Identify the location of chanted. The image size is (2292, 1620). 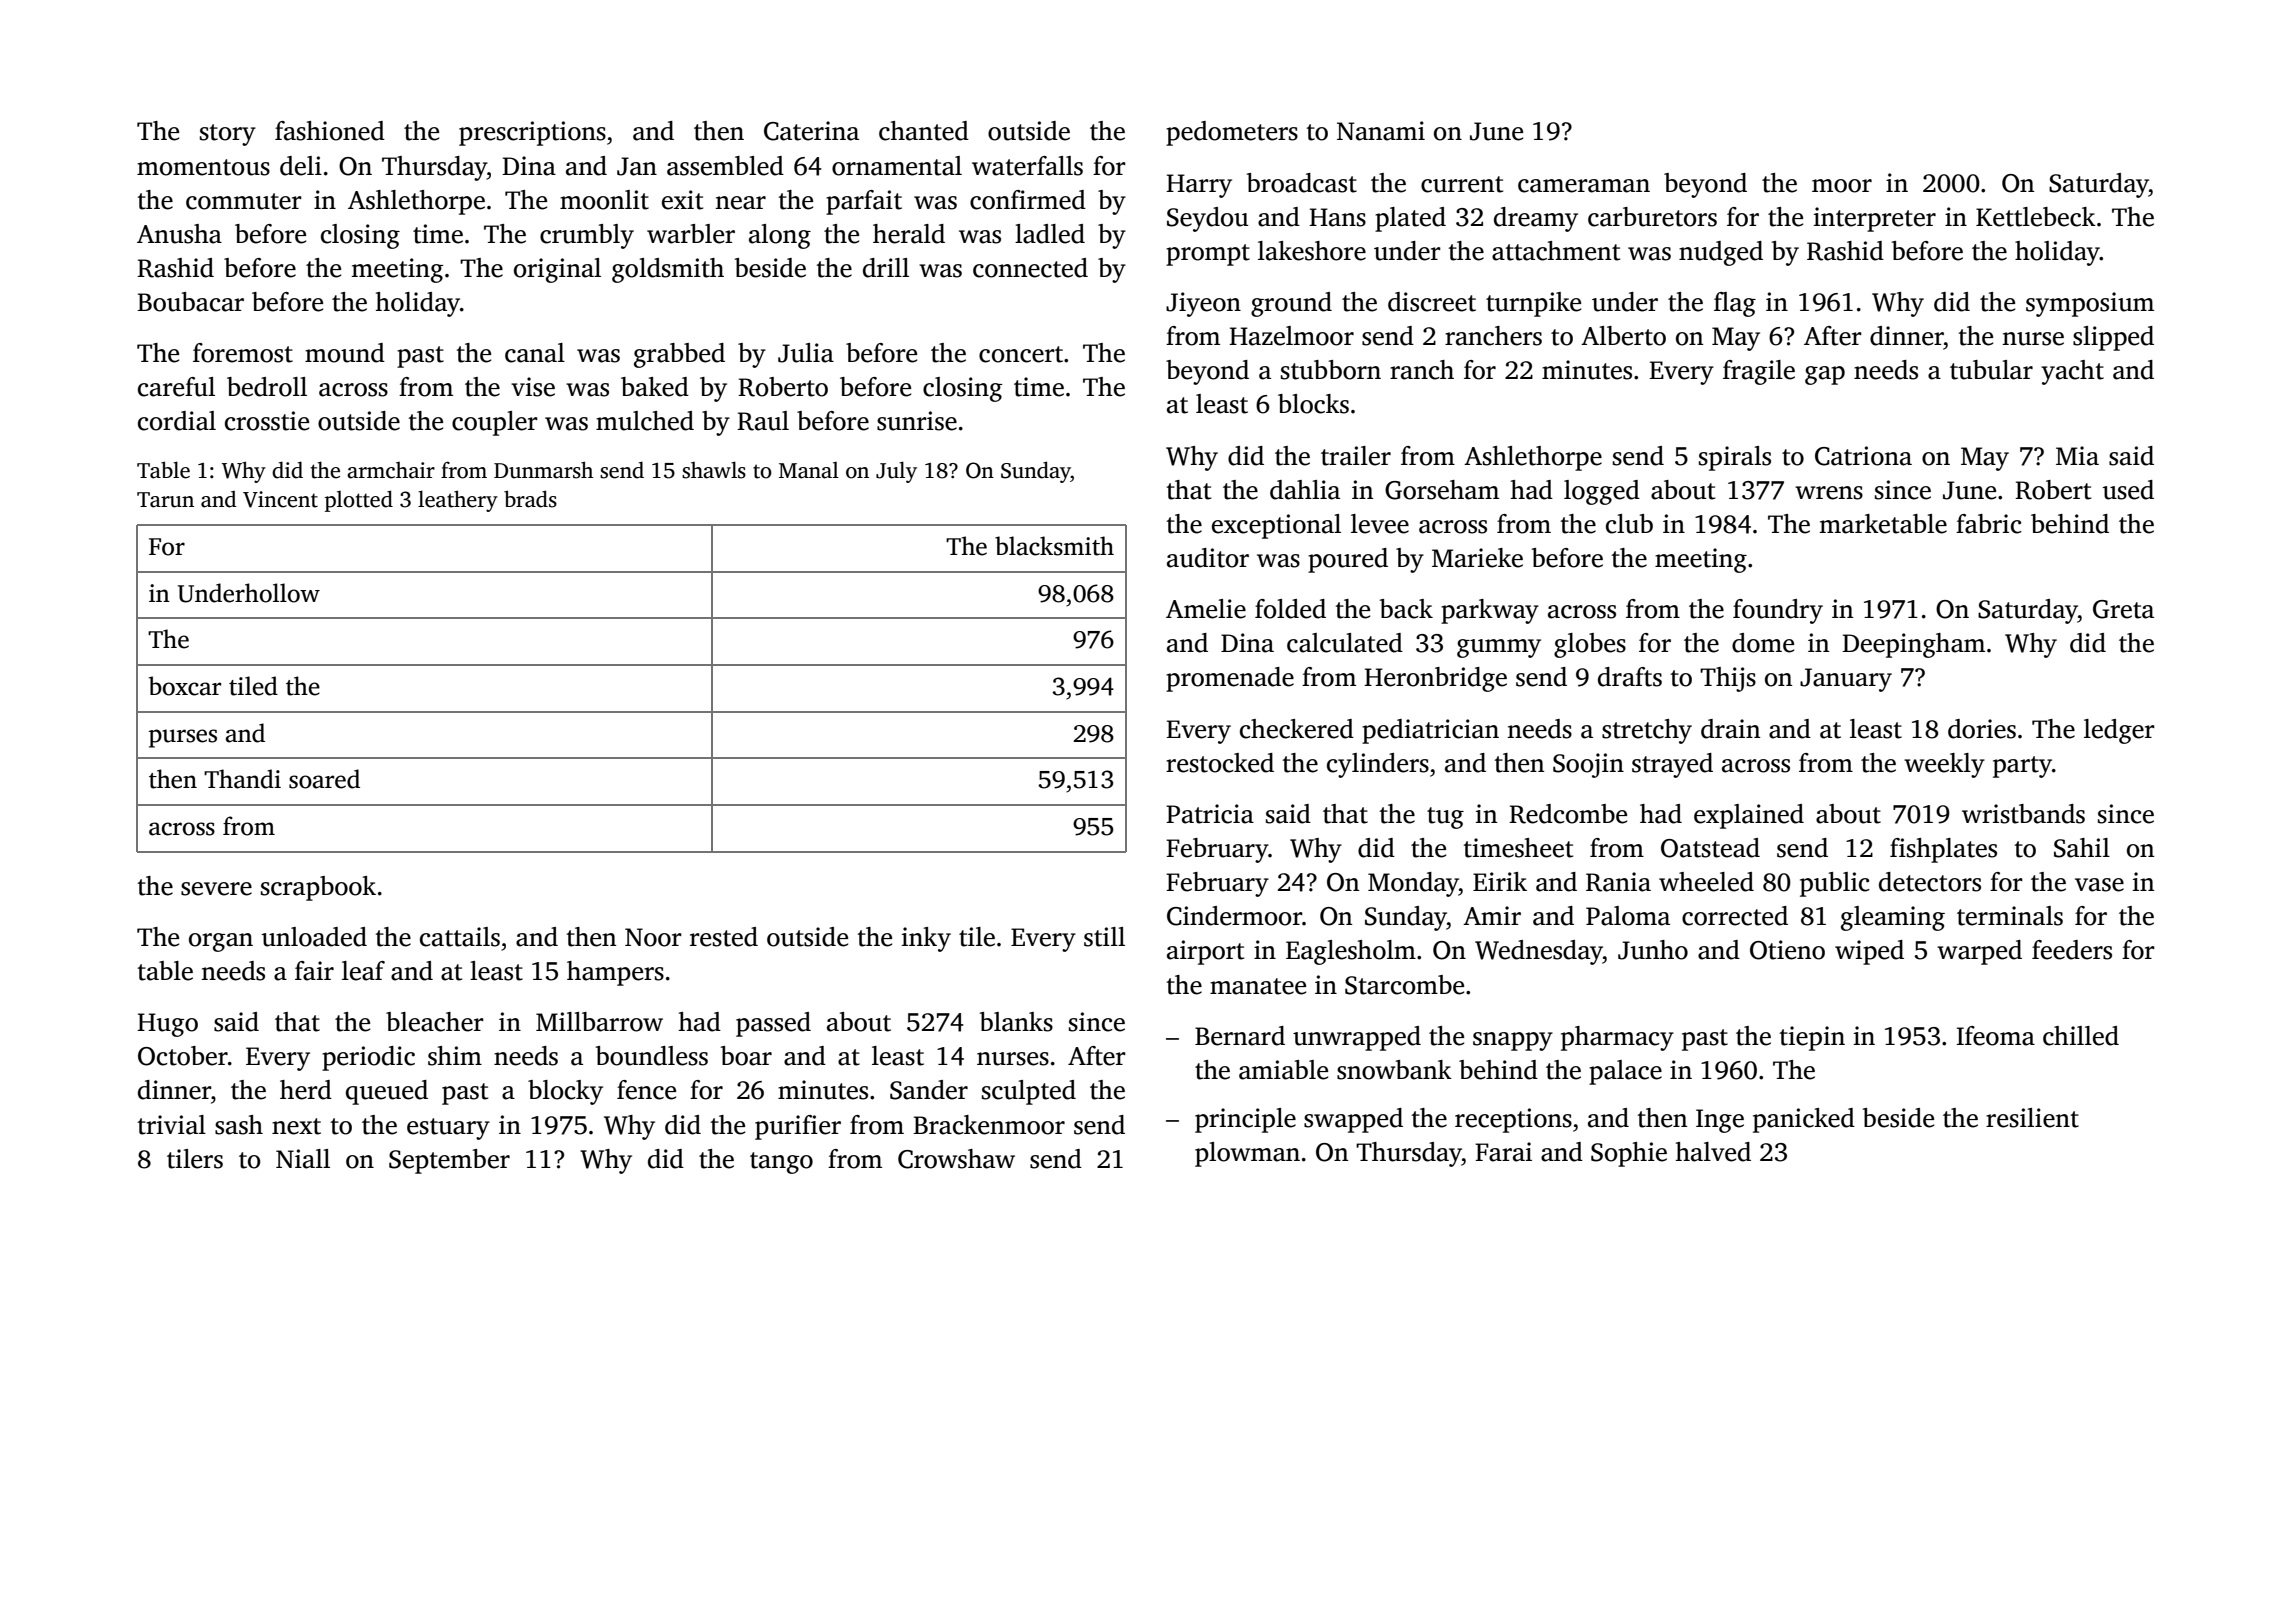
(924, 131).
